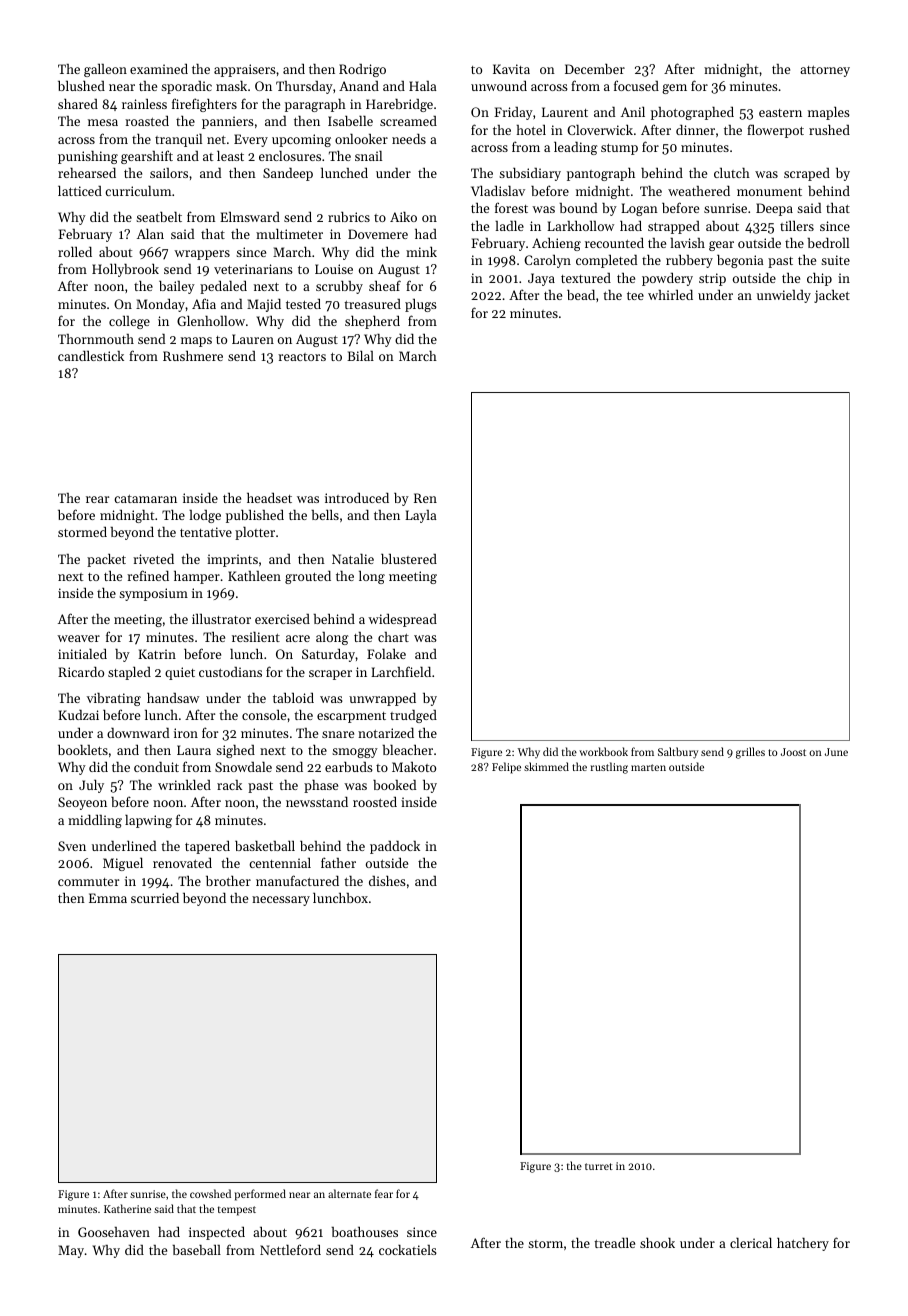 The height and width of the document is (1316, 908). What do you see at coordinates (144, 104) in the document?
I see `rainless` at bounding box center [144, 104].
